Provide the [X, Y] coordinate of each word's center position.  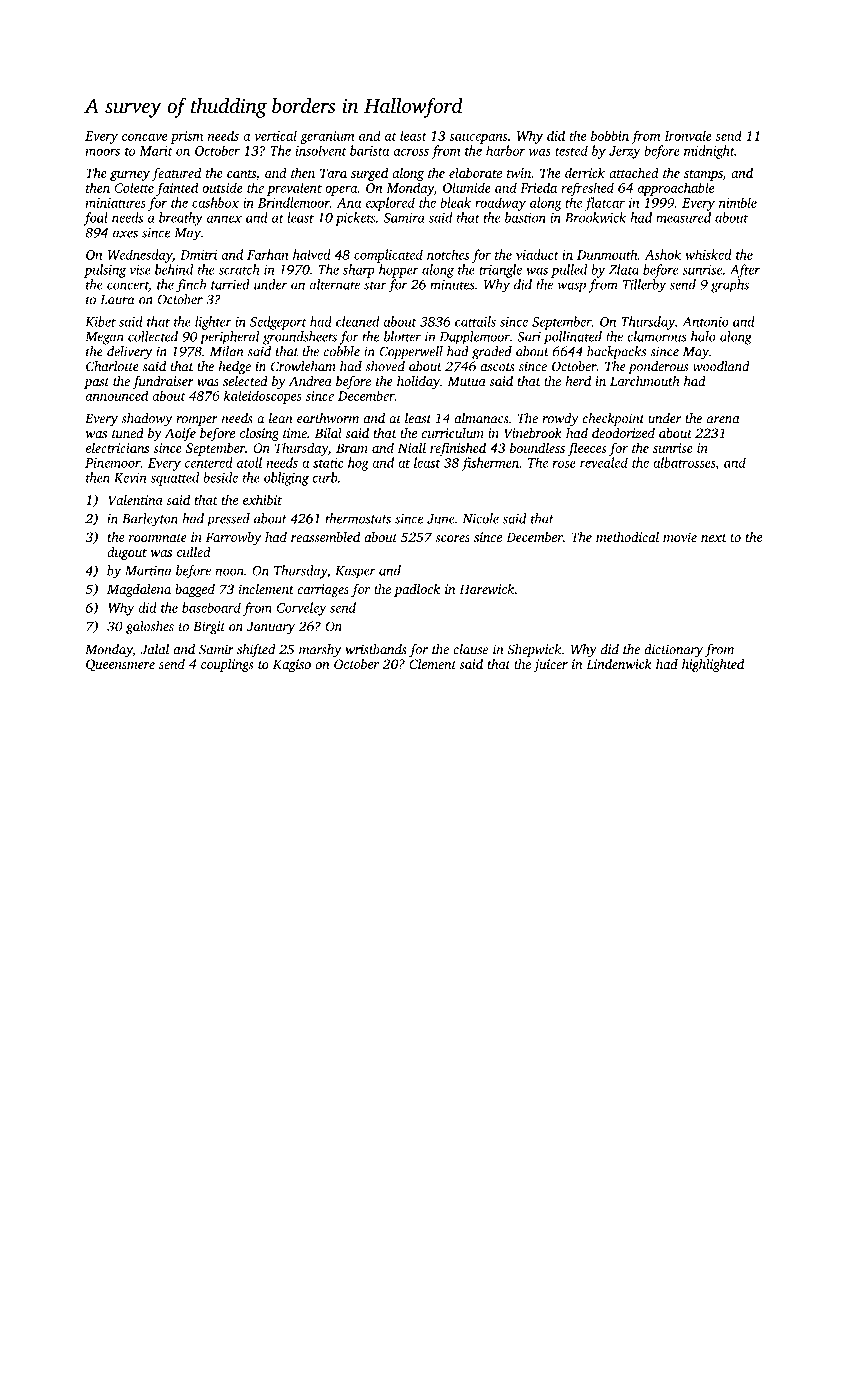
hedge [235, 368]
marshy [320, 651]
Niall [412, 447]
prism [186, 137]
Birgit [209, 628]
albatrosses [684, 462]
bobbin [610, 135]
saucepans [478, 139]
